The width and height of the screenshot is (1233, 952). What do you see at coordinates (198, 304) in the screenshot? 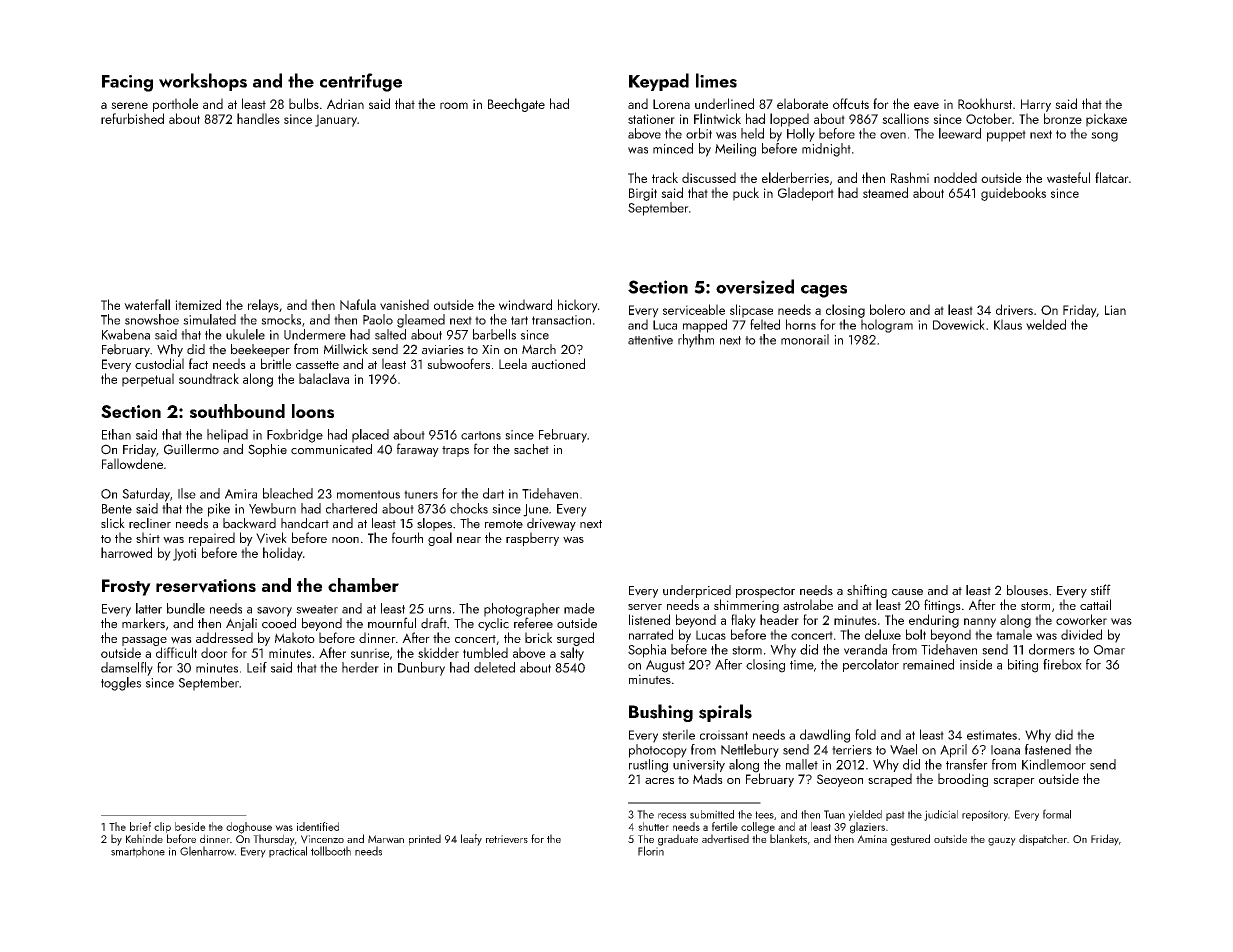
I see `itemized` at bounding box center [198, 304].
